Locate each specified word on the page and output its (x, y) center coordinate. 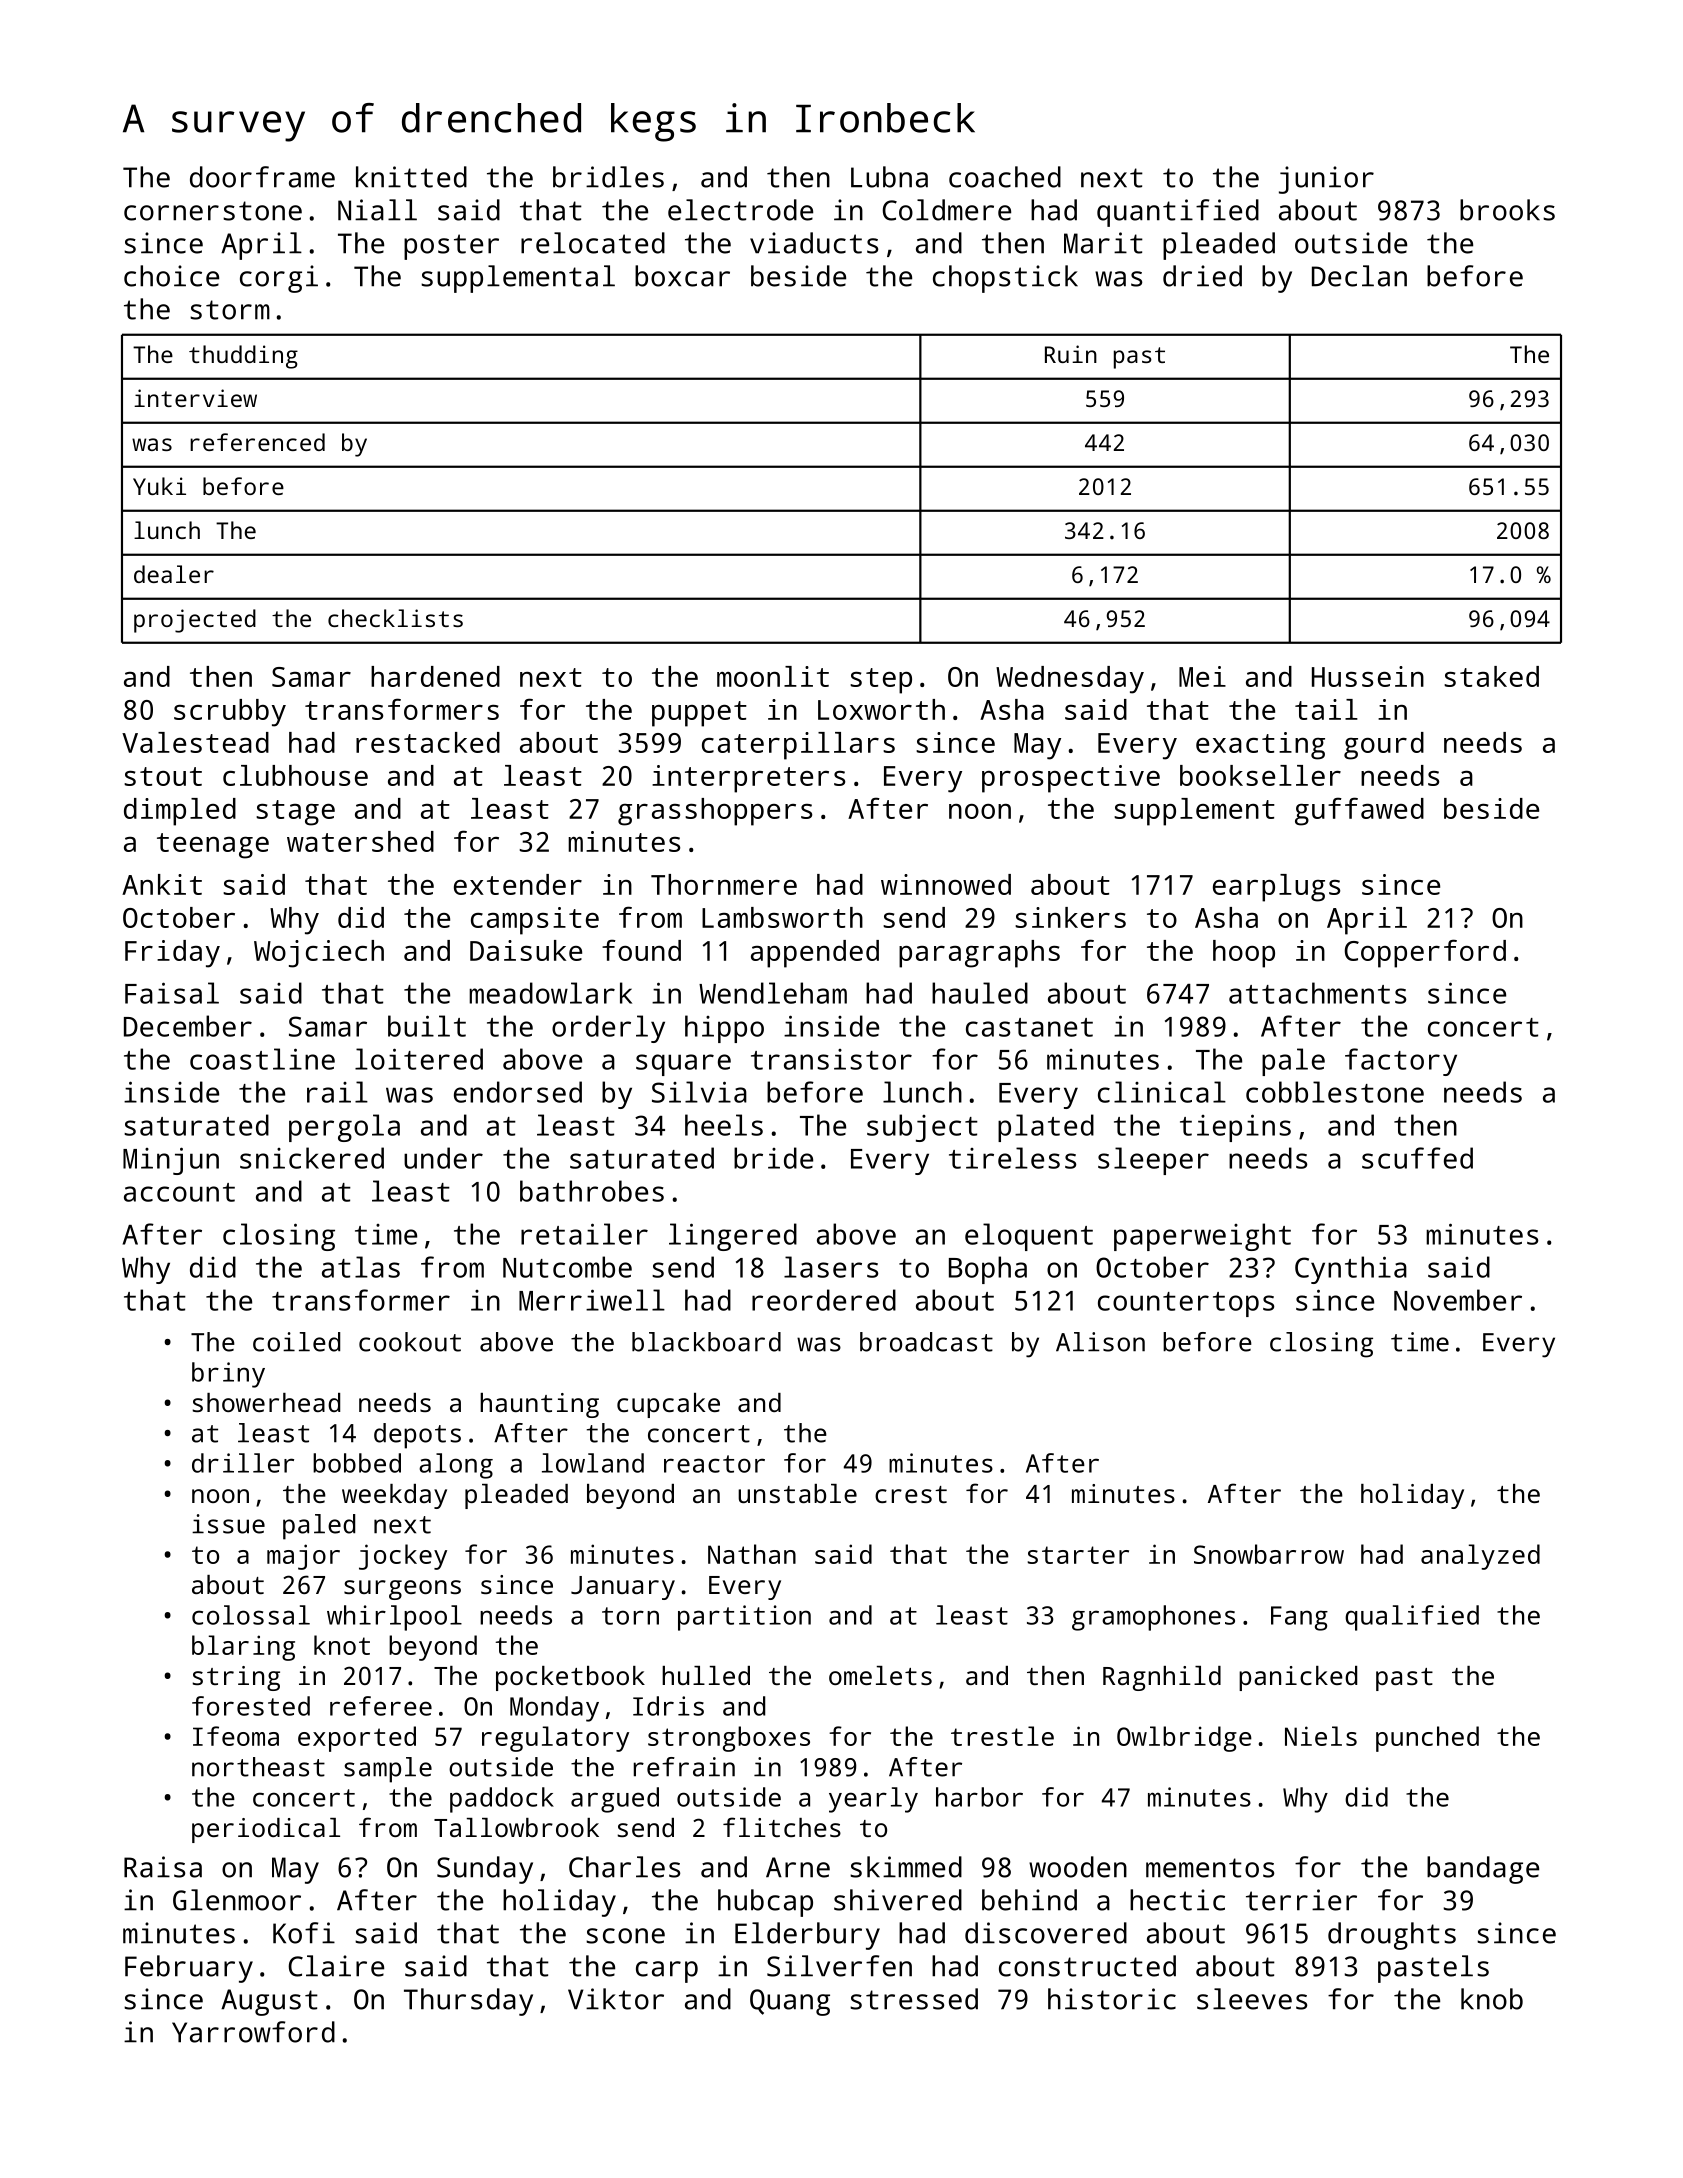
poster (451, 247)
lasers (831, 1267)
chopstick (1005, 279)
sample (388, 1770)
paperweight (1202, 1237)
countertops (1186, 1304)
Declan (1359, 276)
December (188, 1026)
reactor (714, 1464)
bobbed (357, 1463)
